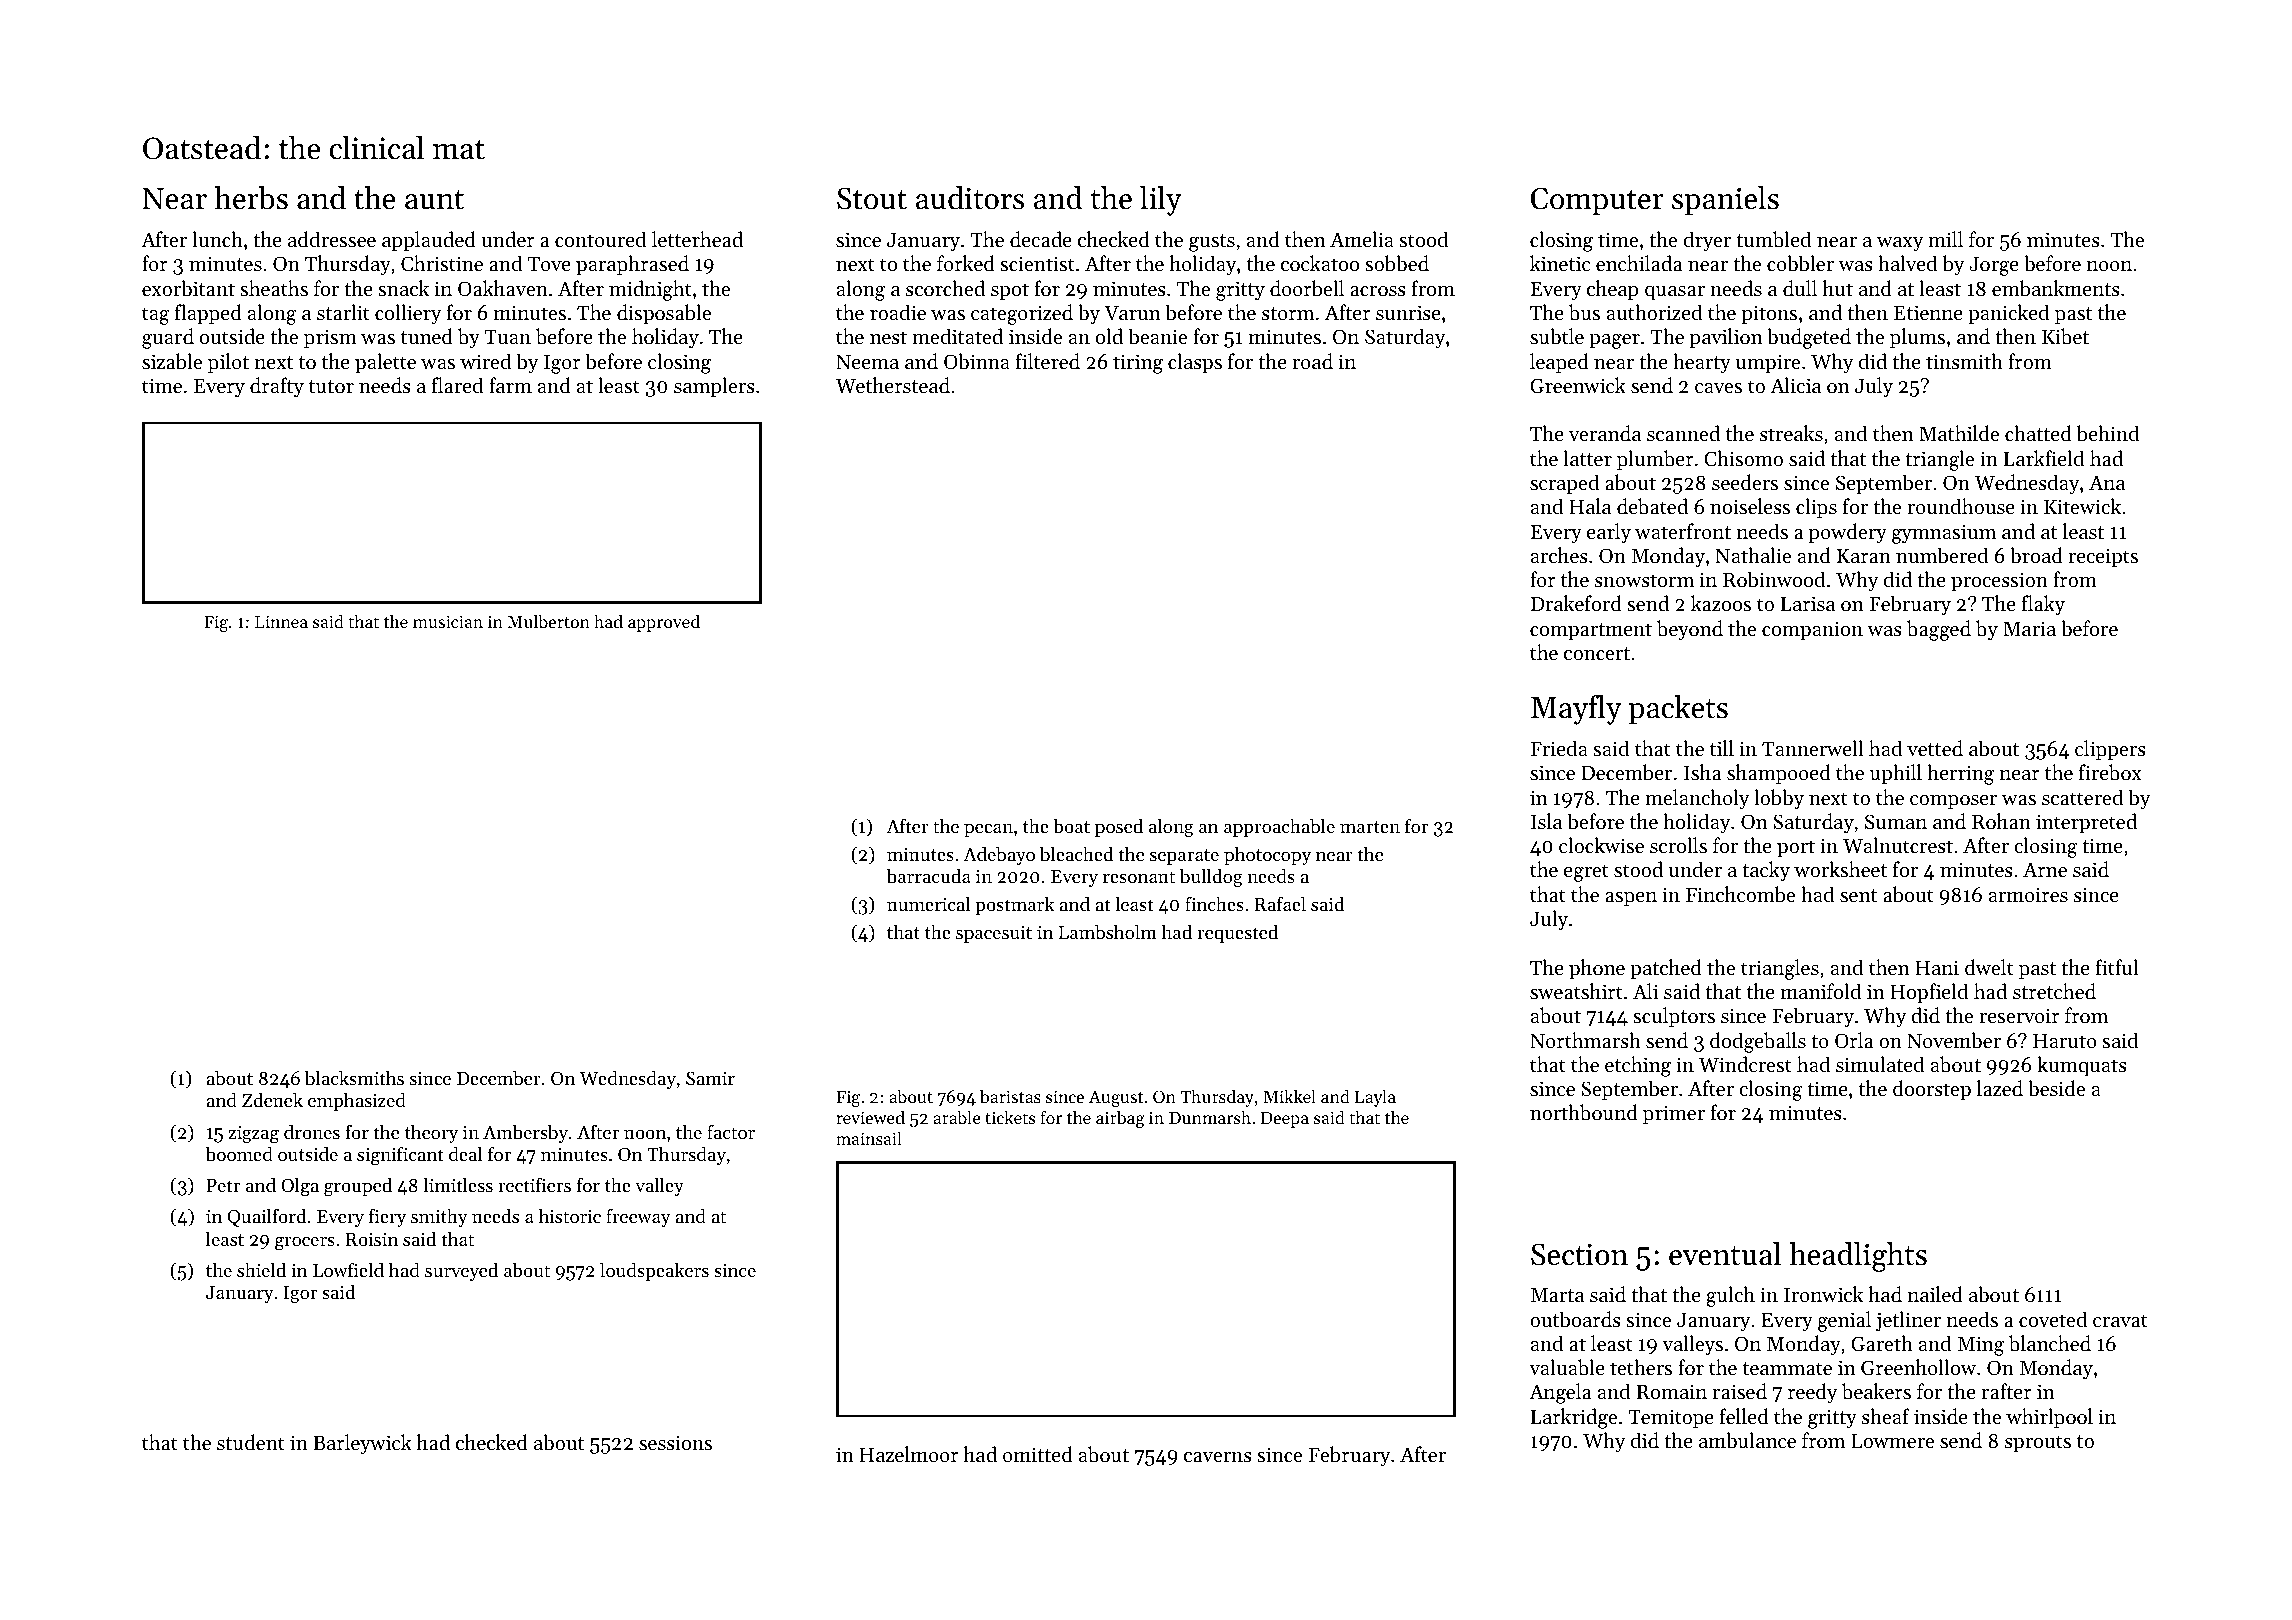 The image size is (2292, 1620). Describe the element at coordinates (1218, 1457) in the screenshot. I see `caverns` at that location.
